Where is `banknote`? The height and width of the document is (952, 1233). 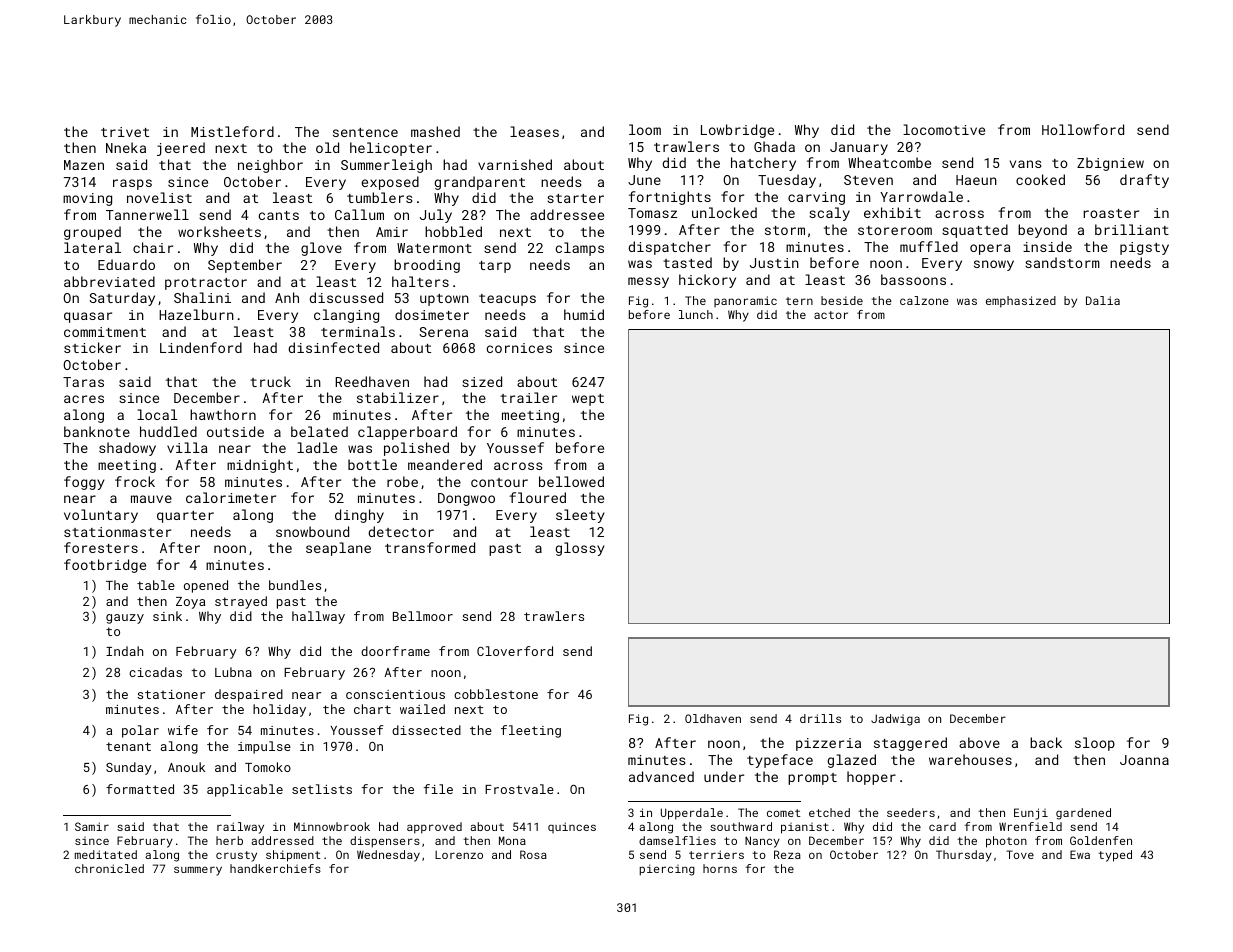 banknote is located at coordinates (97, 431).
